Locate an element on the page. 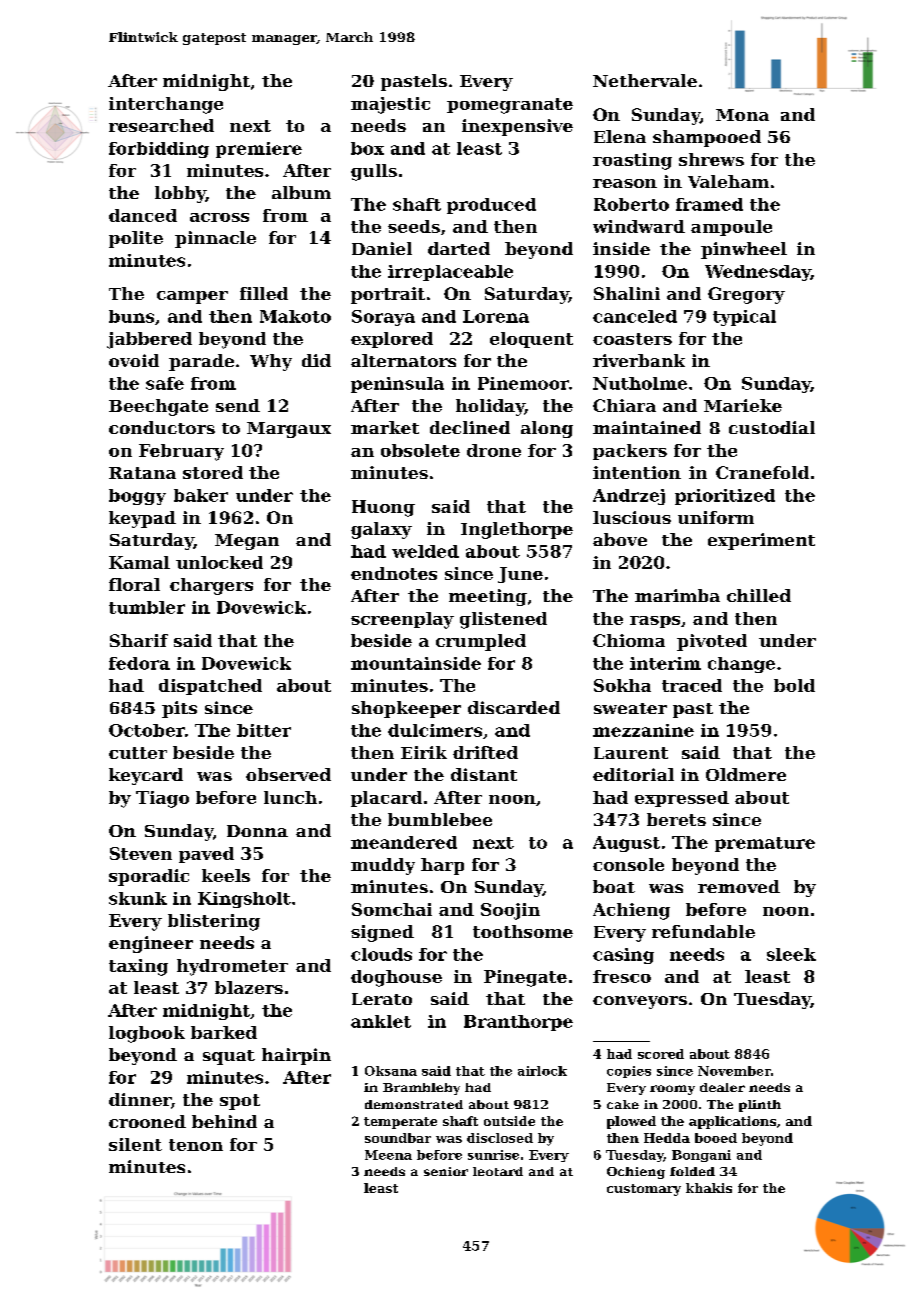 Image resolution: width=924 pixels, height=1308 pixels. floral is located at coordinates (134, 584).
